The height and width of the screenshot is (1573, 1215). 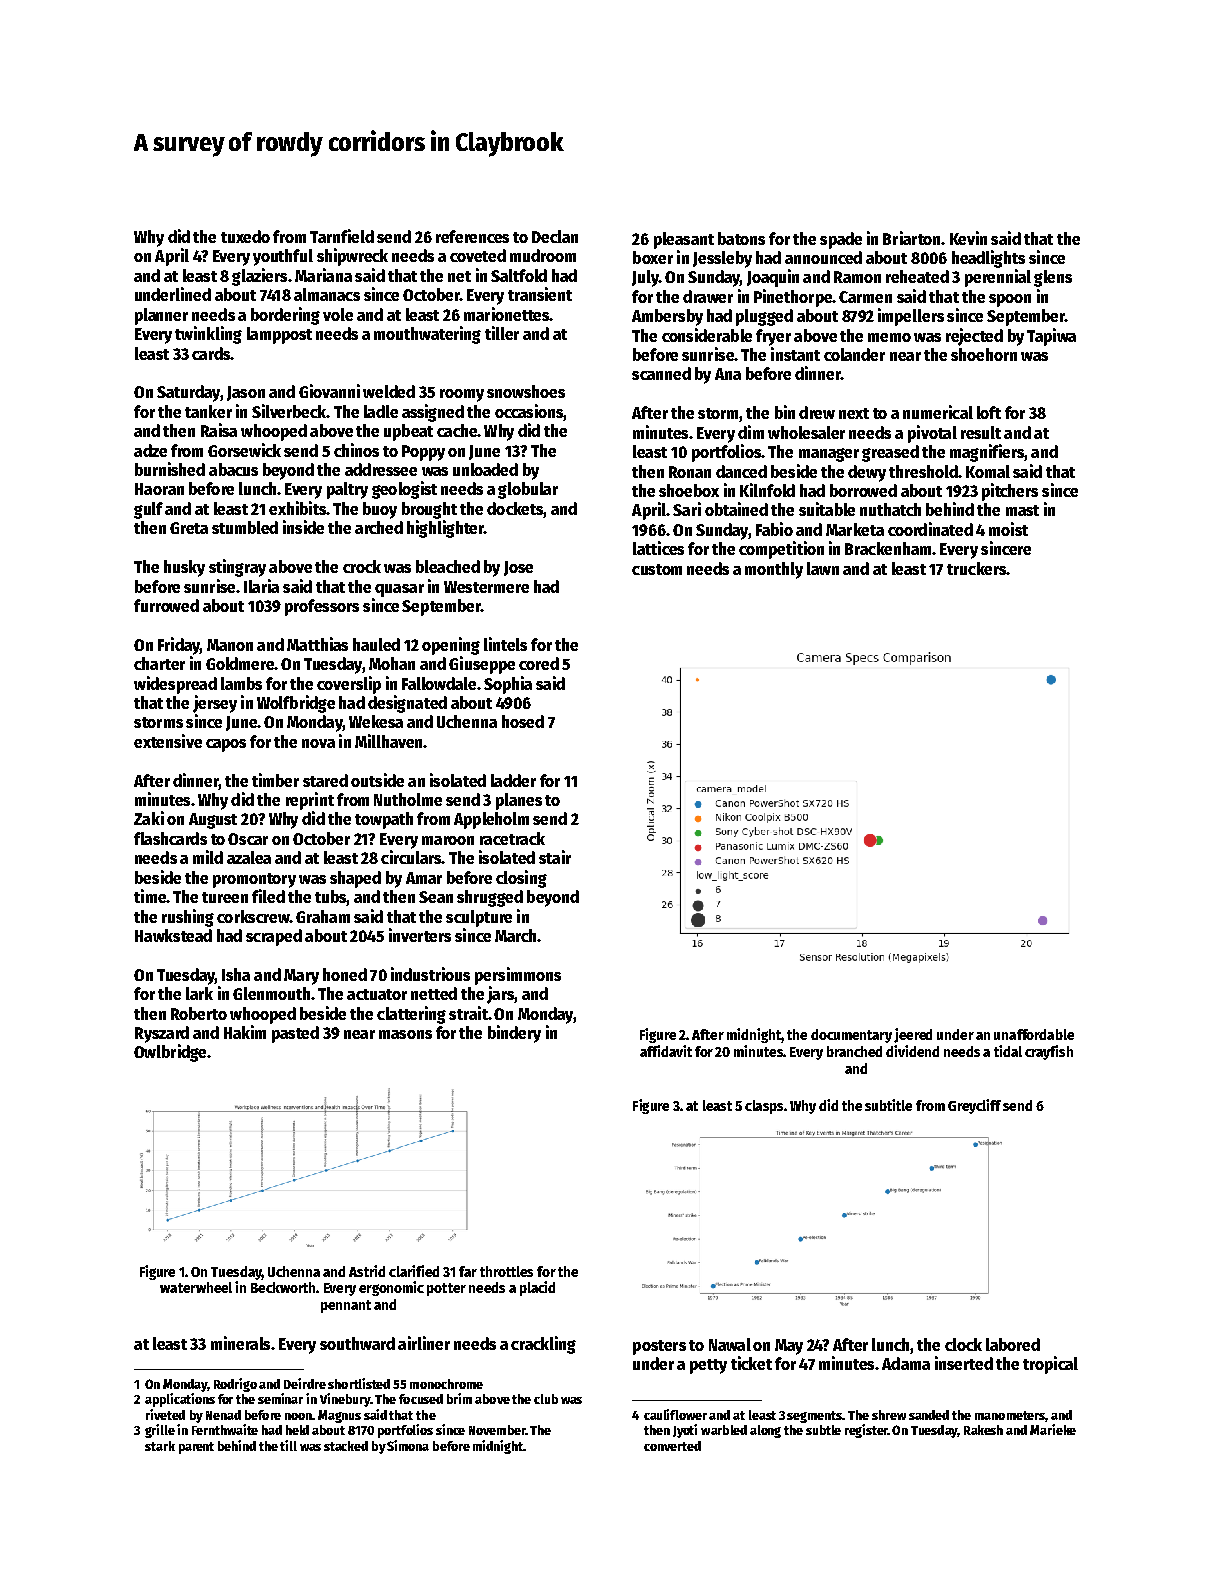 I want to click on planes, so click(x=519, y=801).
